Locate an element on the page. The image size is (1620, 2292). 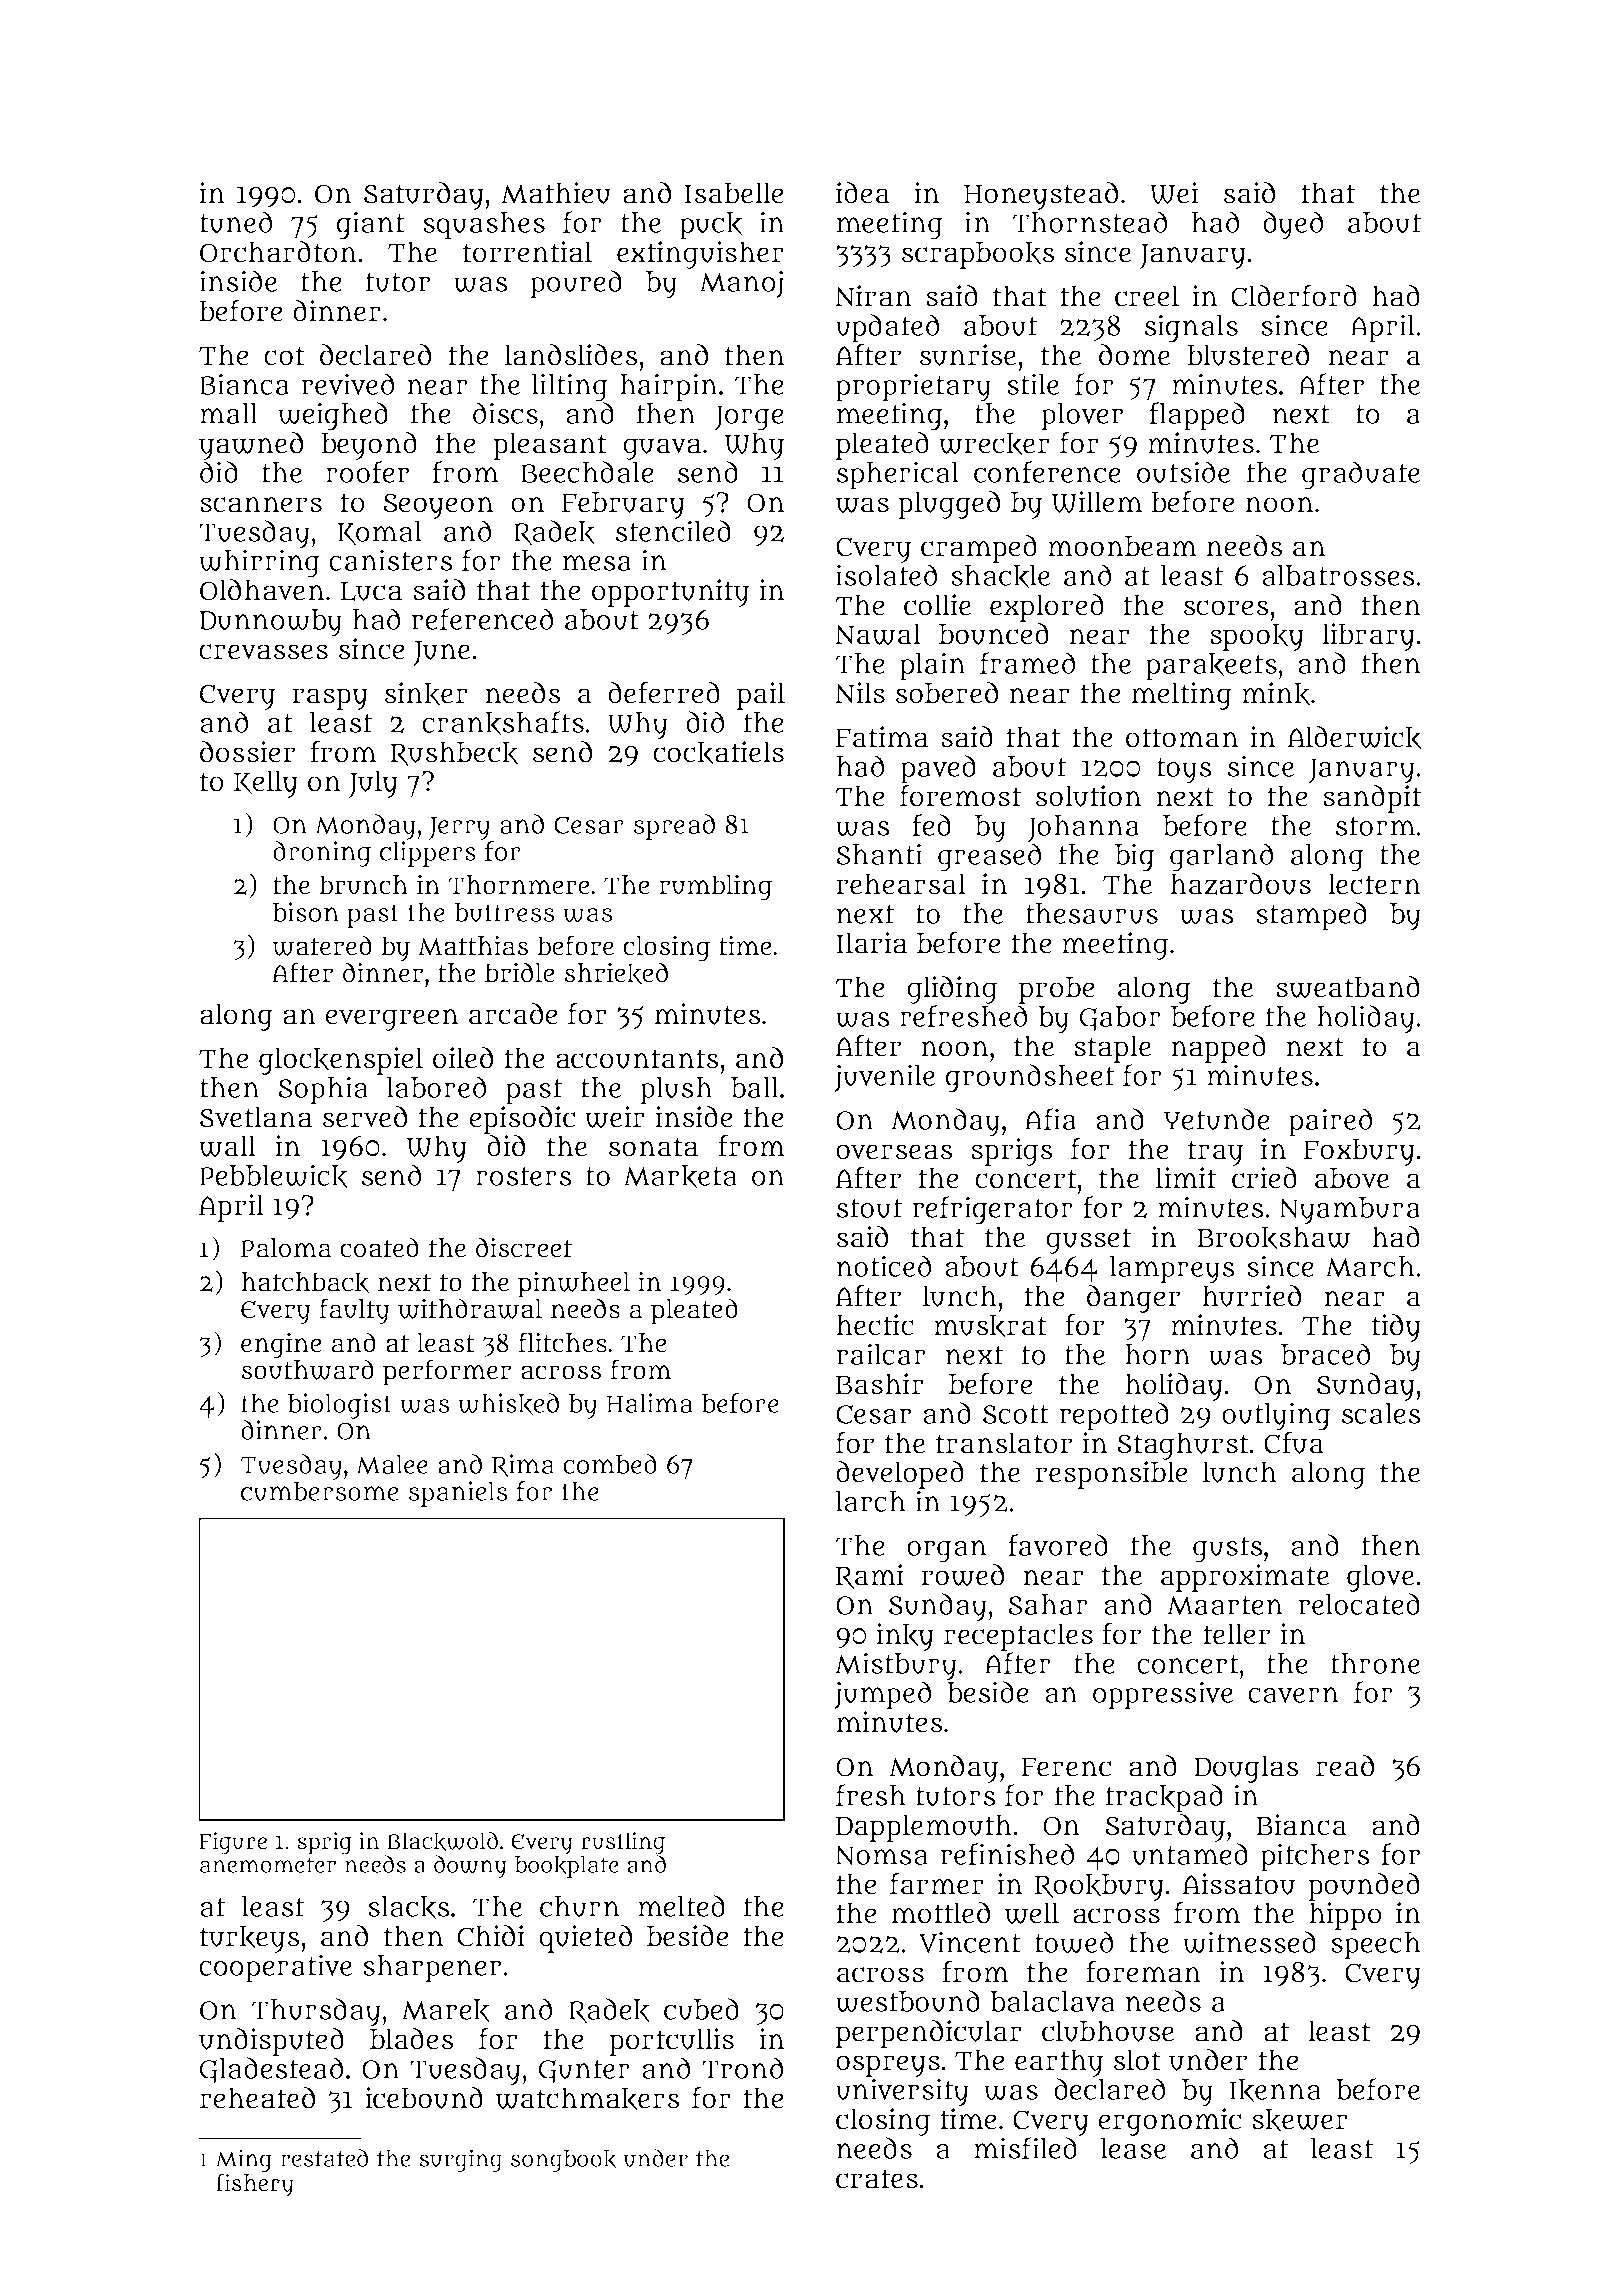
southward is located at coordinates (308, 1369).
